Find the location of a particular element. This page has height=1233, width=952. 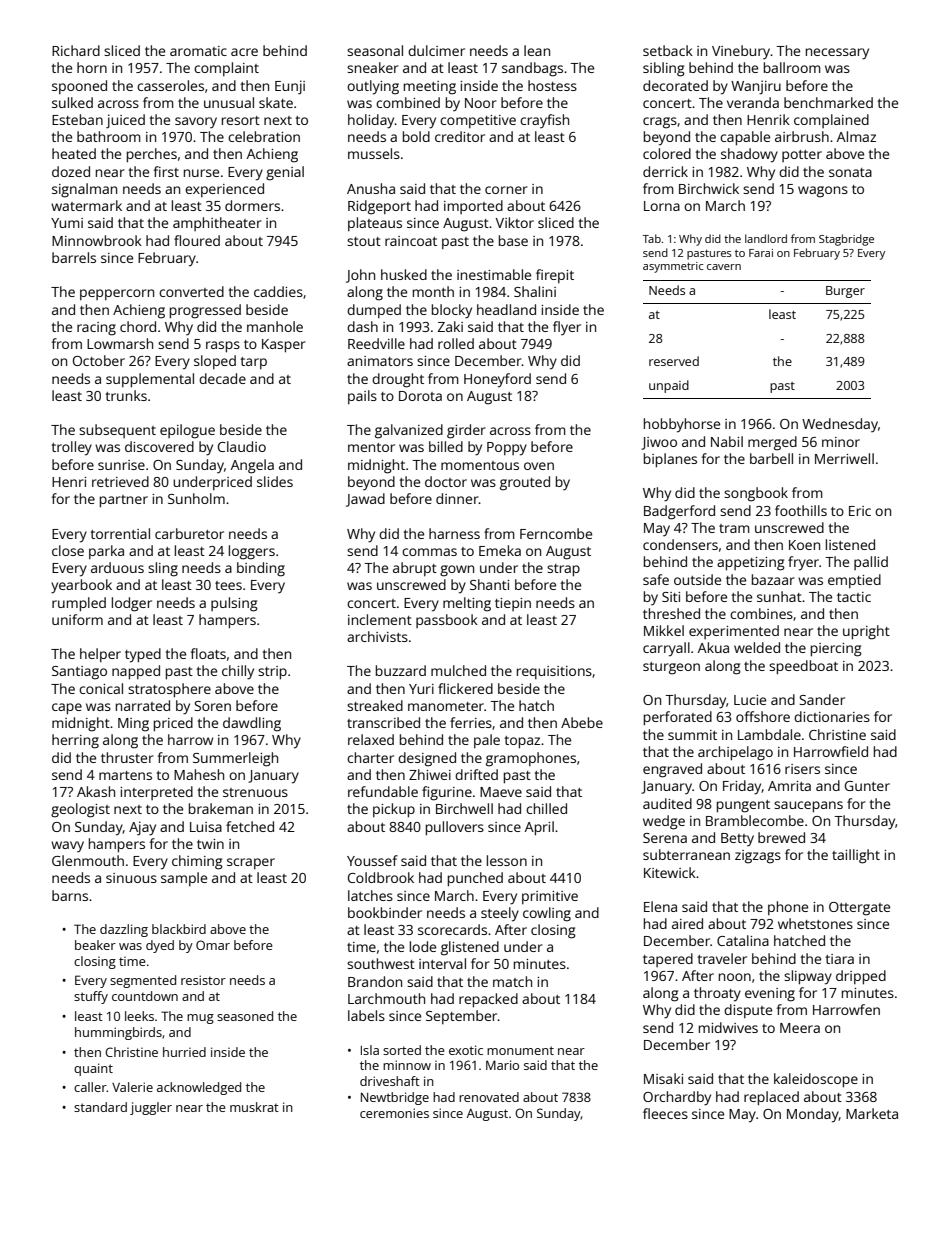

dripped is located at coordinates (861, 977).
